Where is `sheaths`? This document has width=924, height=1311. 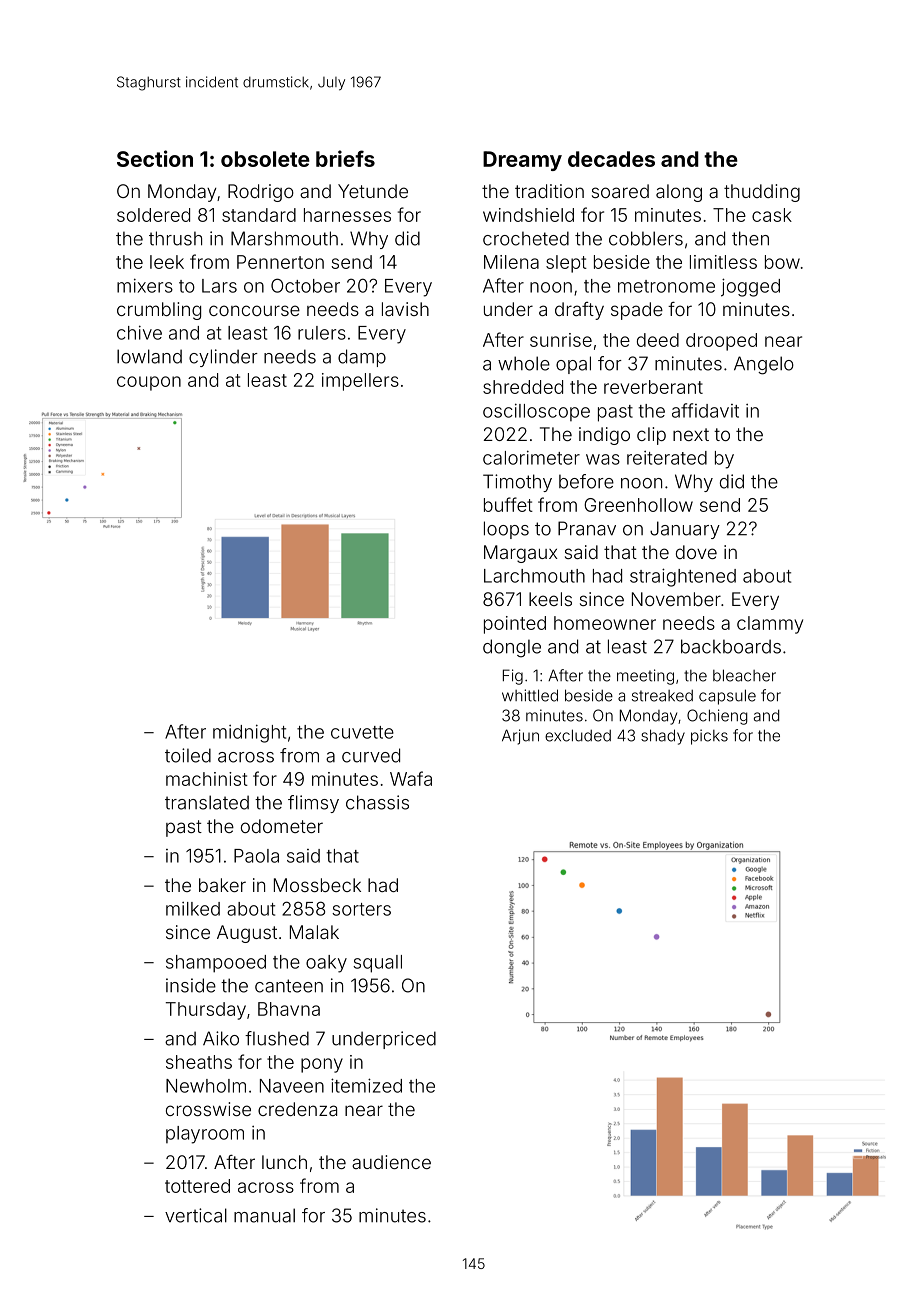
sheaths is located at coordinates (199, 1062).
